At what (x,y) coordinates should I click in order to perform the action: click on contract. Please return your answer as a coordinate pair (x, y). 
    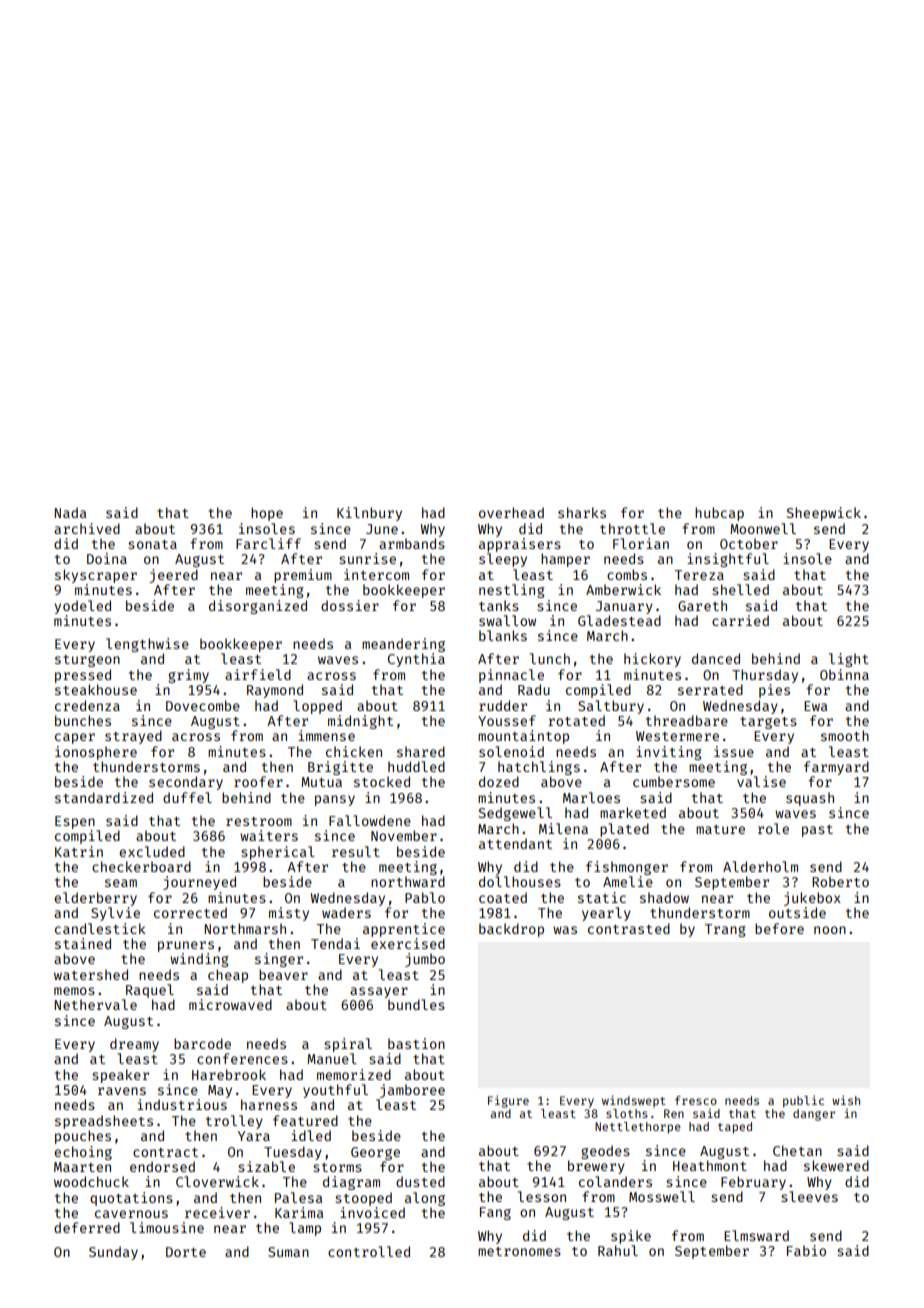
    Looking at the image, I should click on (165, 1152).
